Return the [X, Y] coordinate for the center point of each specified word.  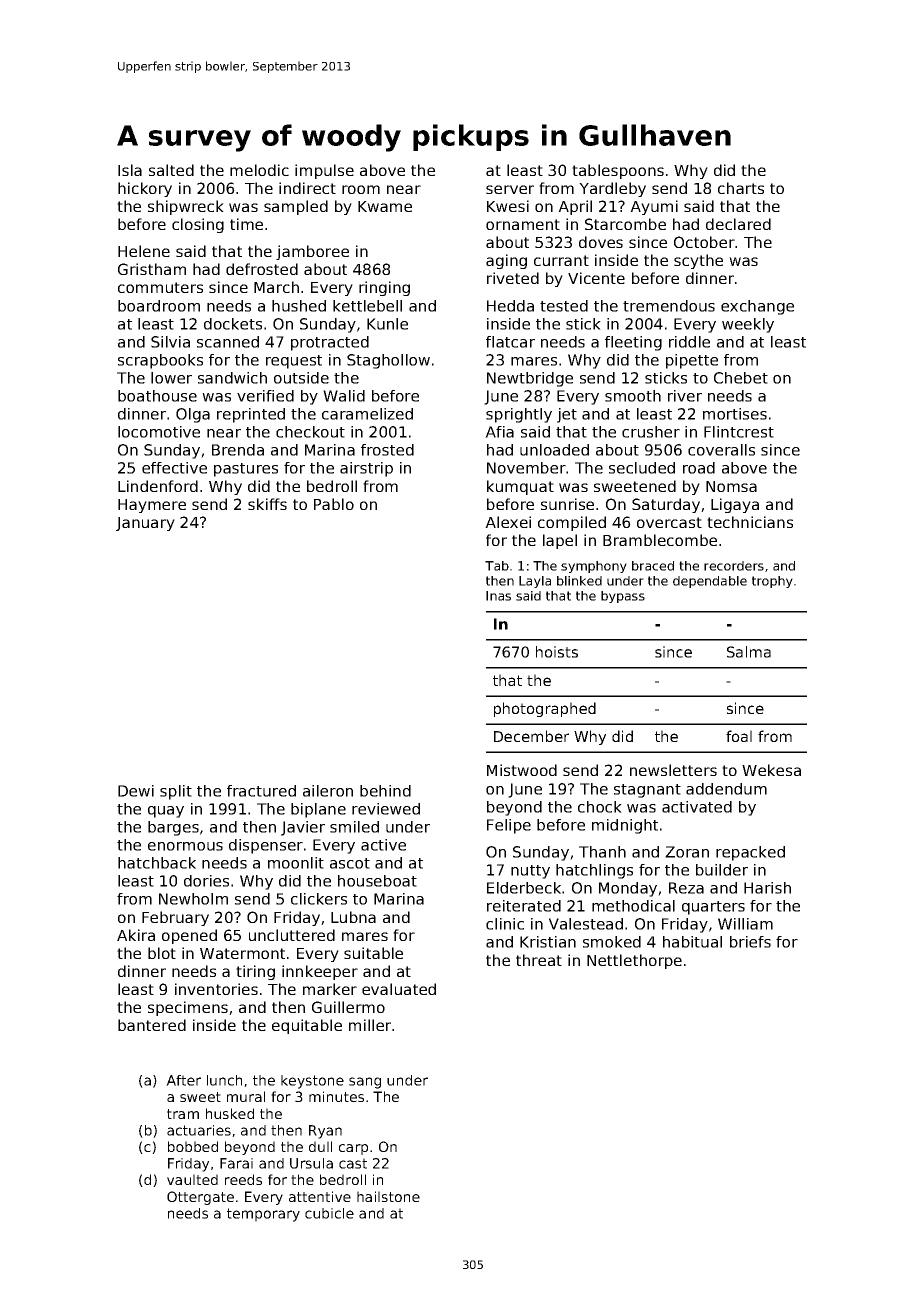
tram [183, 1114]
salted [171, 170]
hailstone [388, 1196]
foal [739, 736]
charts [741, 188]
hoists [557, 652]
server [510, 189]
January [145, 524]
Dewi [136, 791]
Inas [498, 596]
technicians [750, 522]
